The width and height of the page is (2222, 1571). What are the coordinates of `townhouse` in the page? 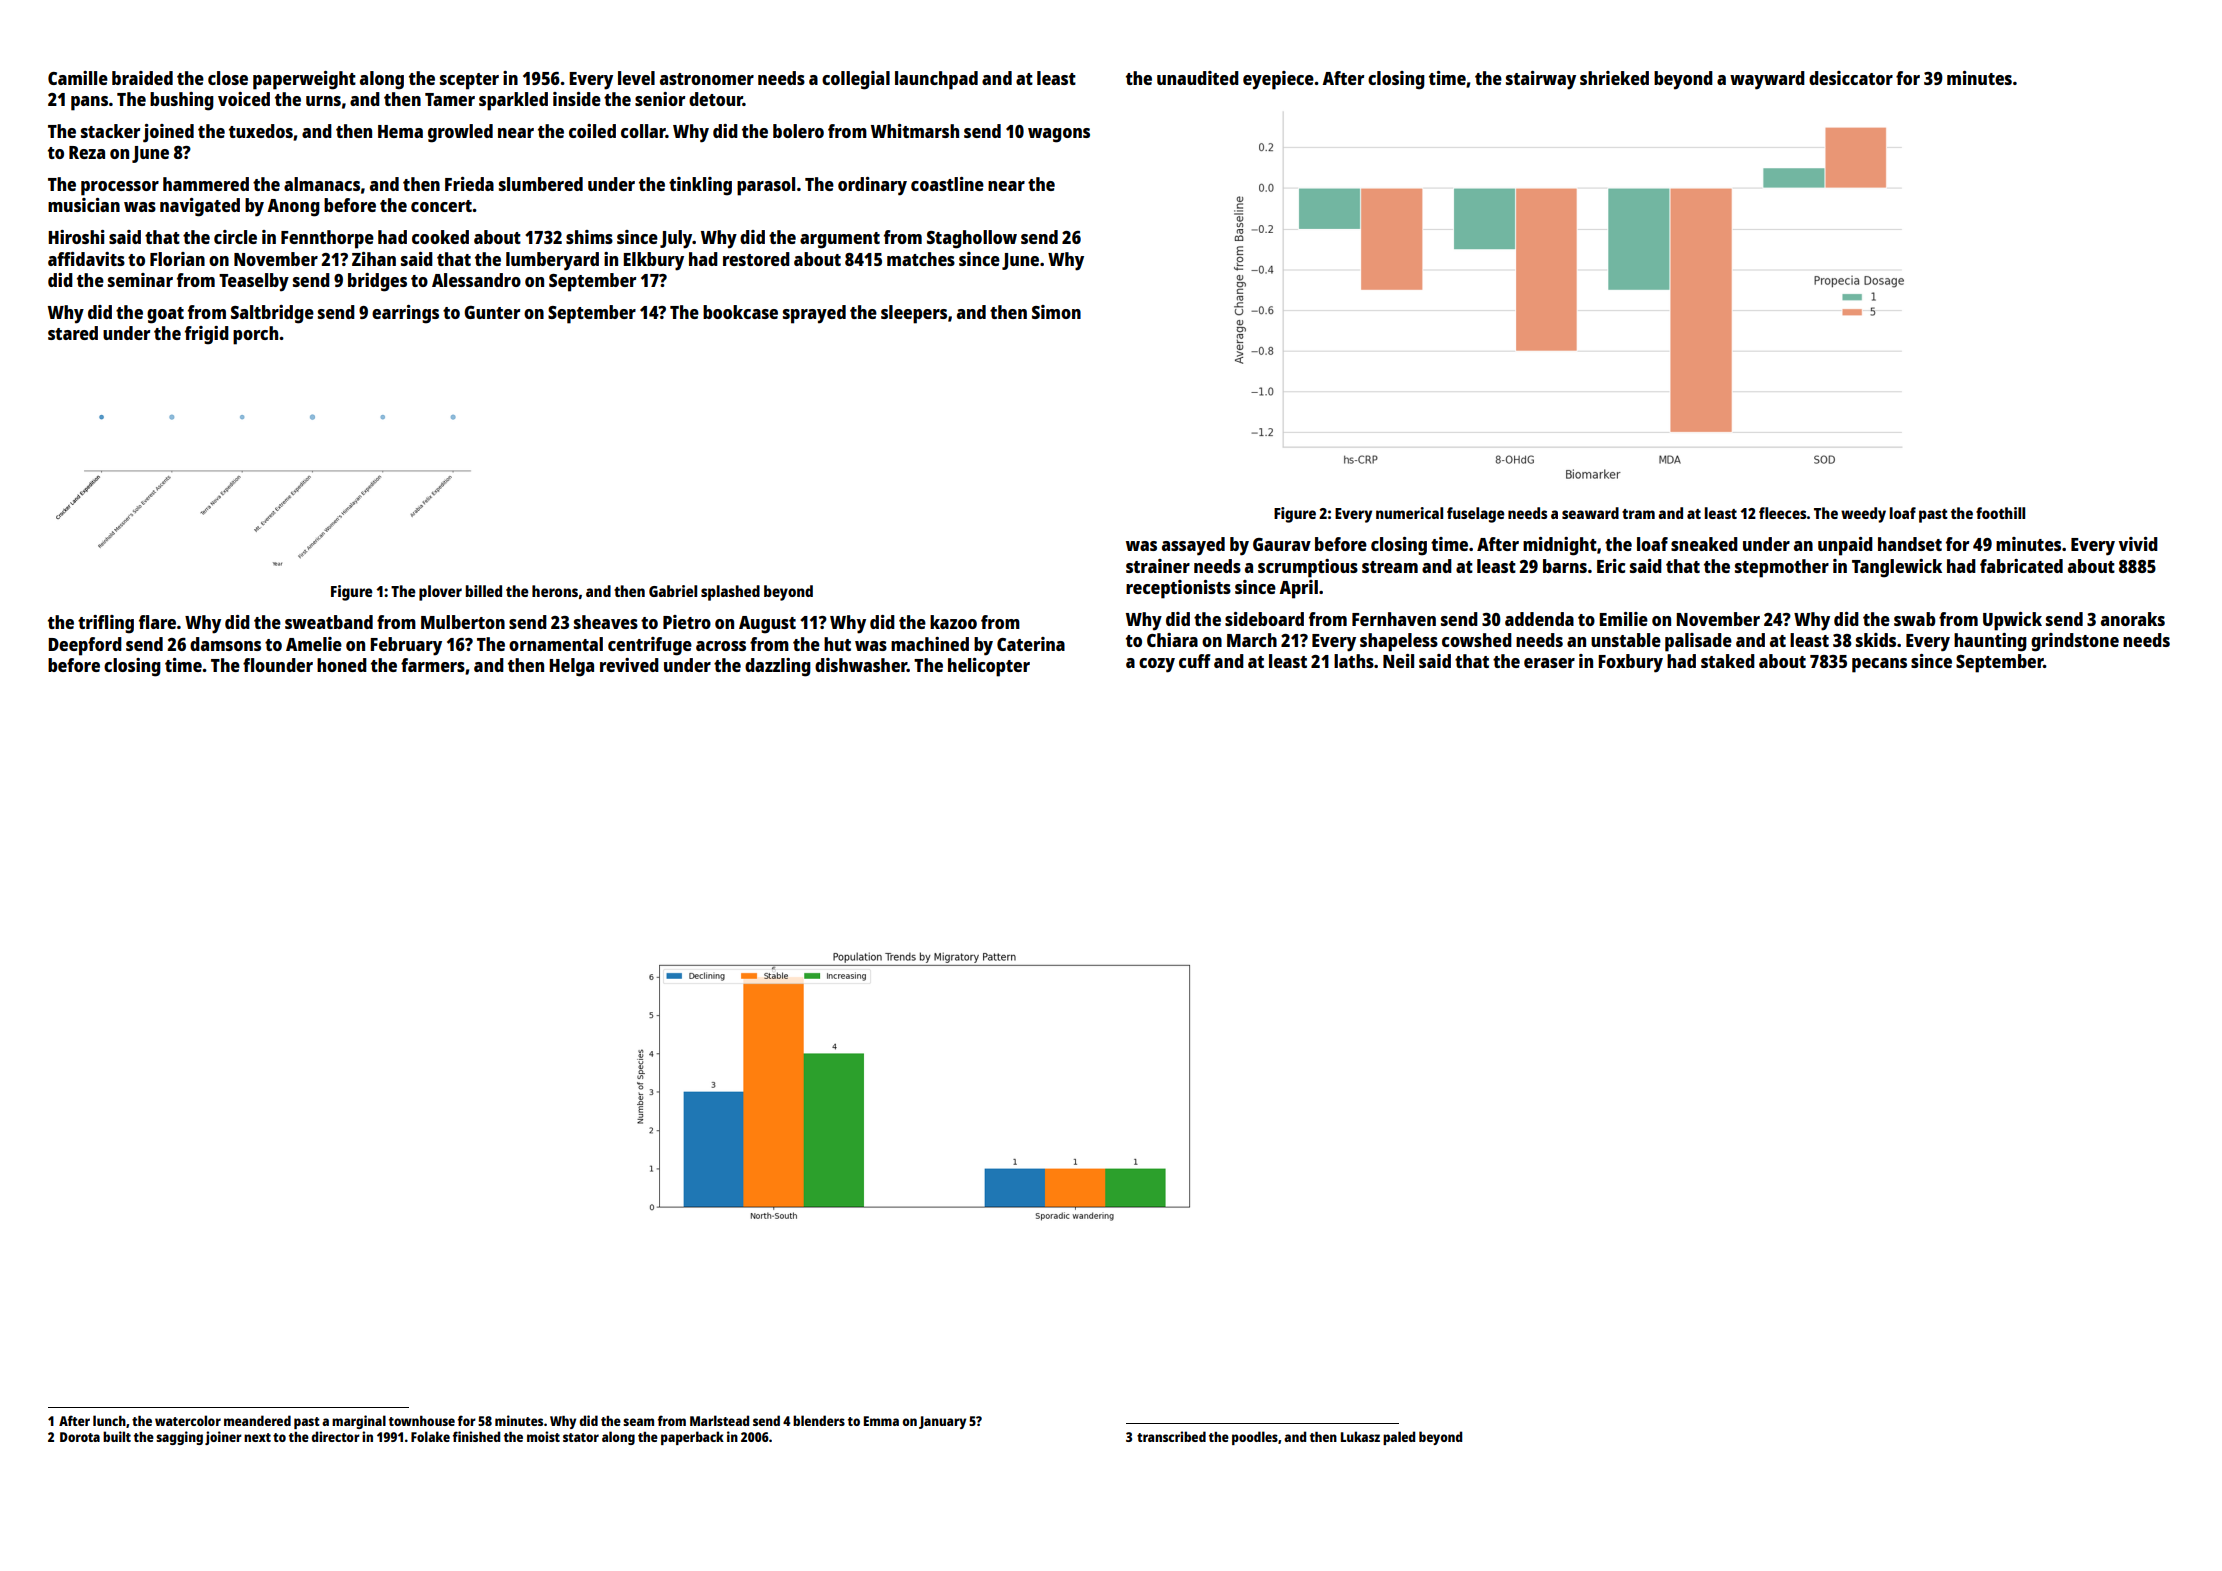 It's located at (422, 1421).
